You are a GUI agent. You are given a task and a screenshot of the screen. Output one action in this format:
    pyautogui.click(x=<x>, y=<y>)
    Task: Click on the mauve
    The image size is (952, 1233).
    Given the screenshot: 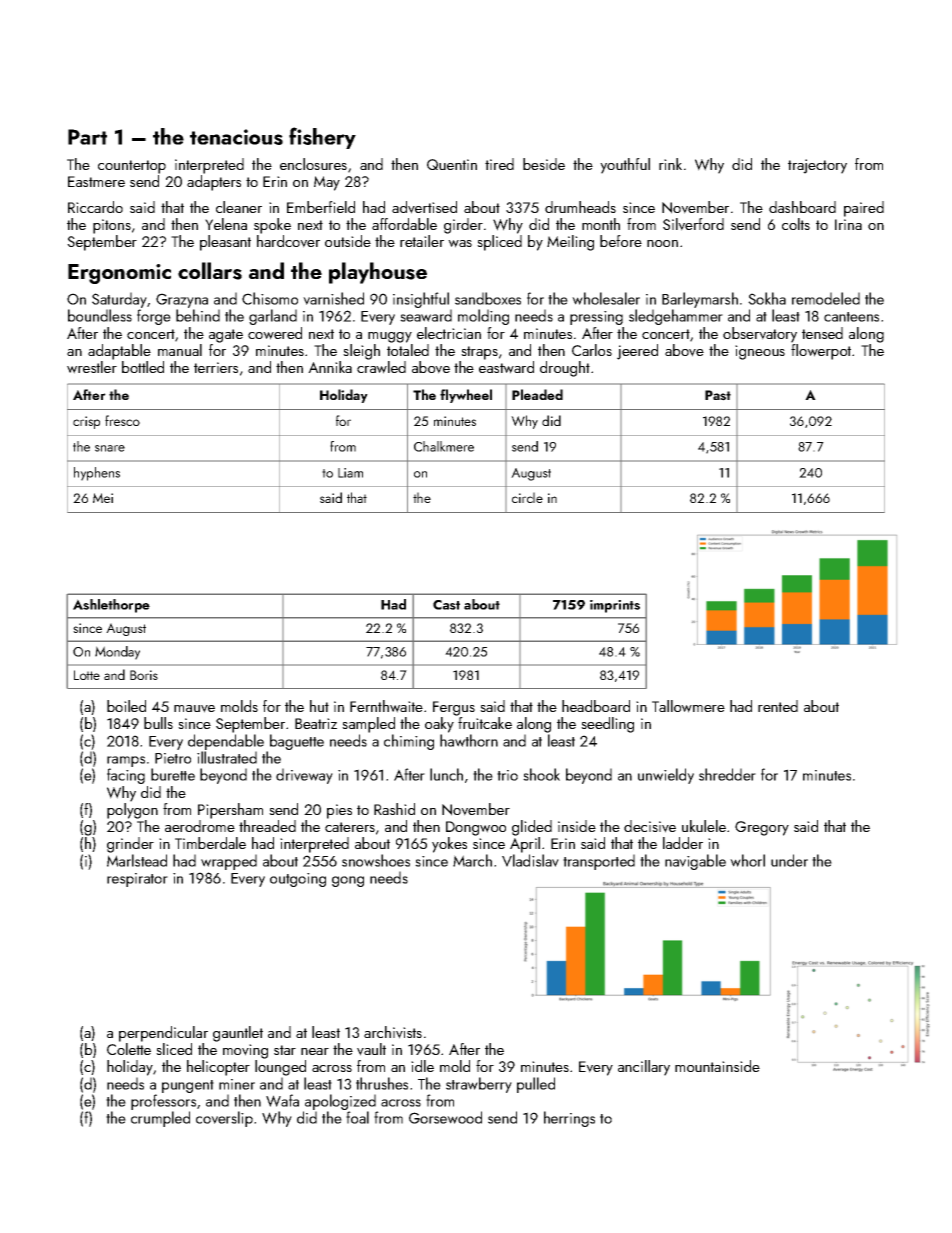 What is the action you would take?
    pyautogui.click(x=194, y=709)
